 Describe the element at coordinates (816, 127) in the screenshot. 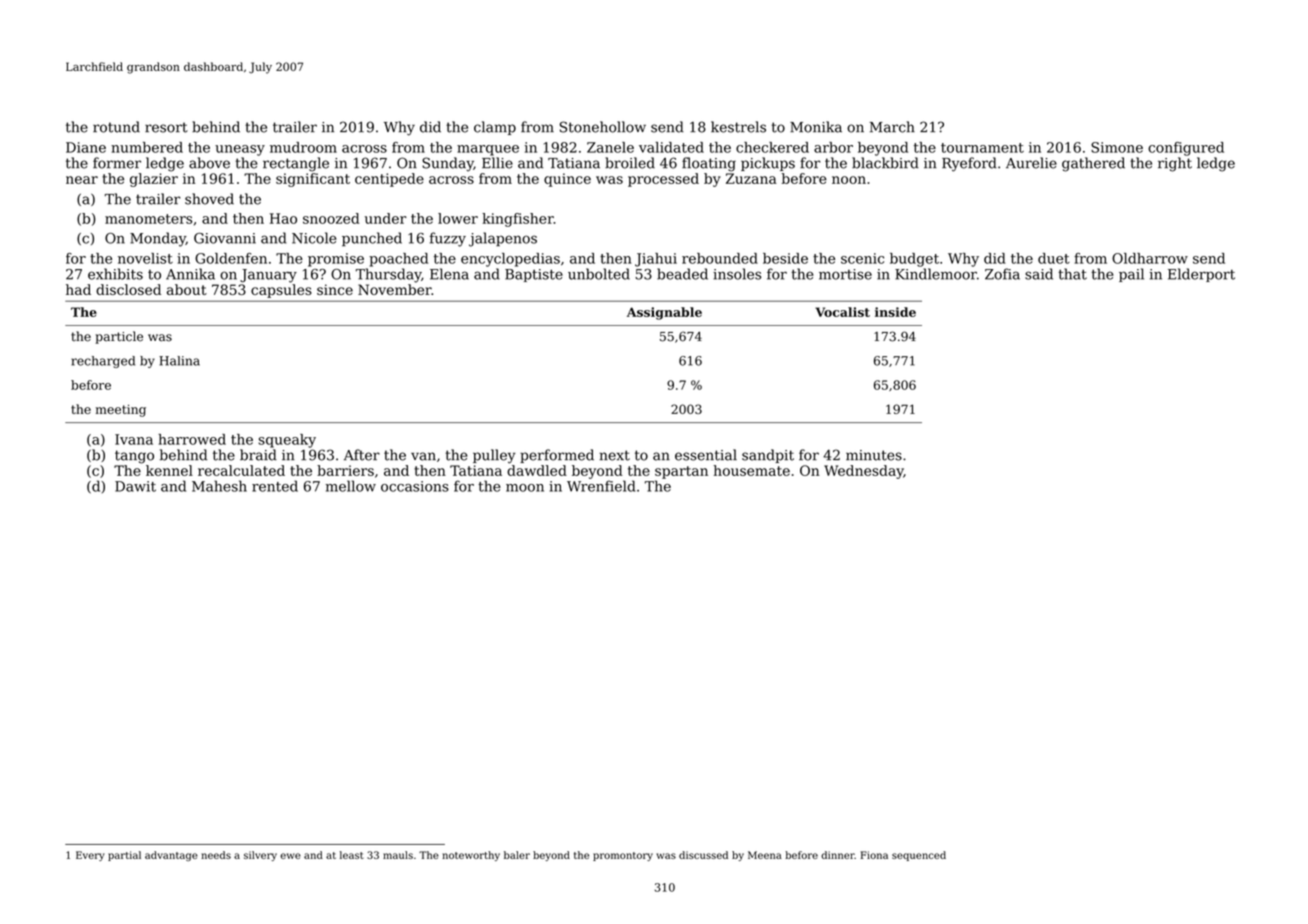

I see `Monika` at that location.
